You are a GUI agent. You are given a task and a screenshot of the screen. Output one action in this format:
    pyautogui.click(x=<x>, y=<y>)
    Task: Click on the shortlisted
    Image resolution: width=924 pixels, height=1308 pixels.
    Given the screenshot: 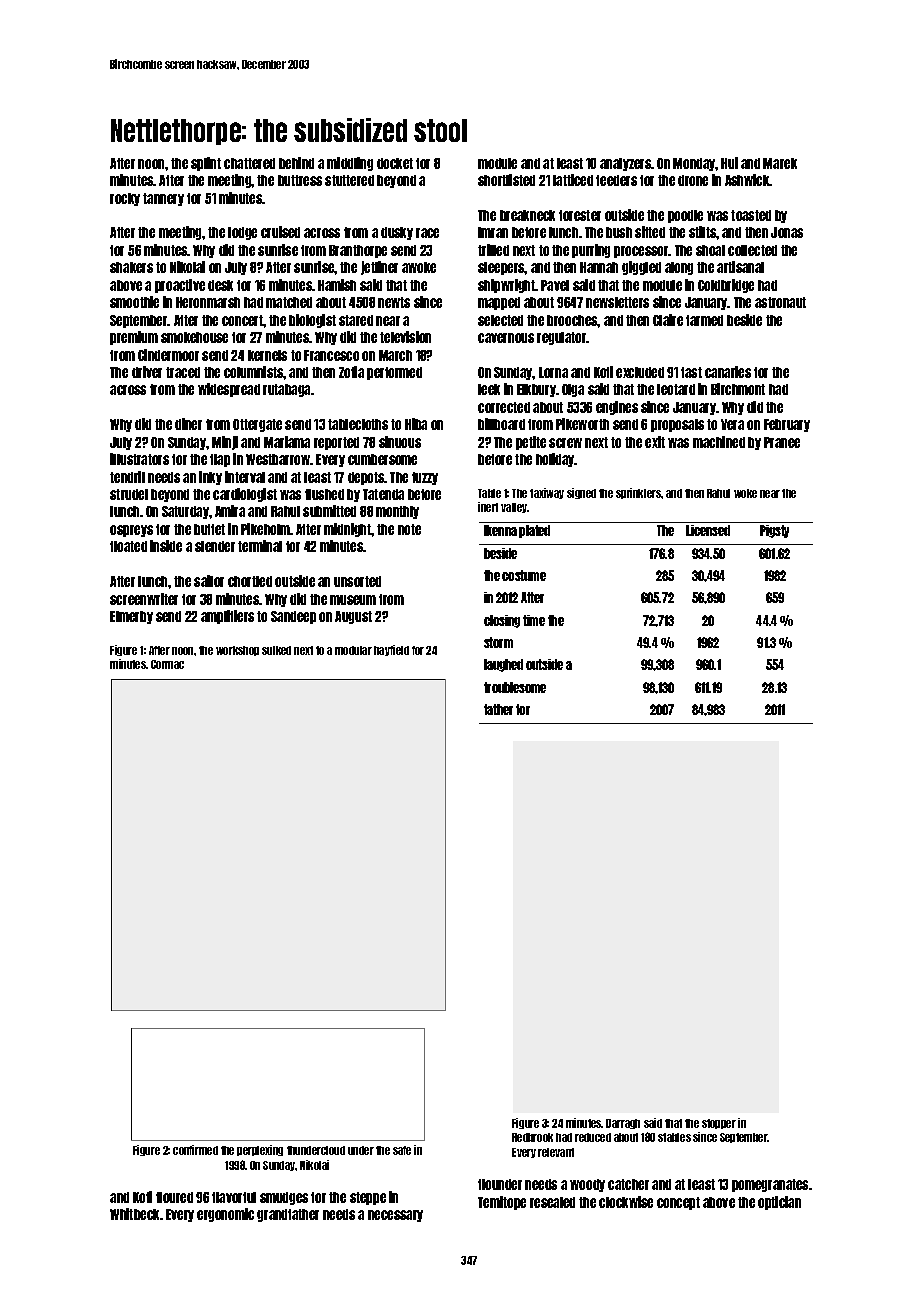 What is the action you would take?
    pyautogui.click(x=506, y=180)
